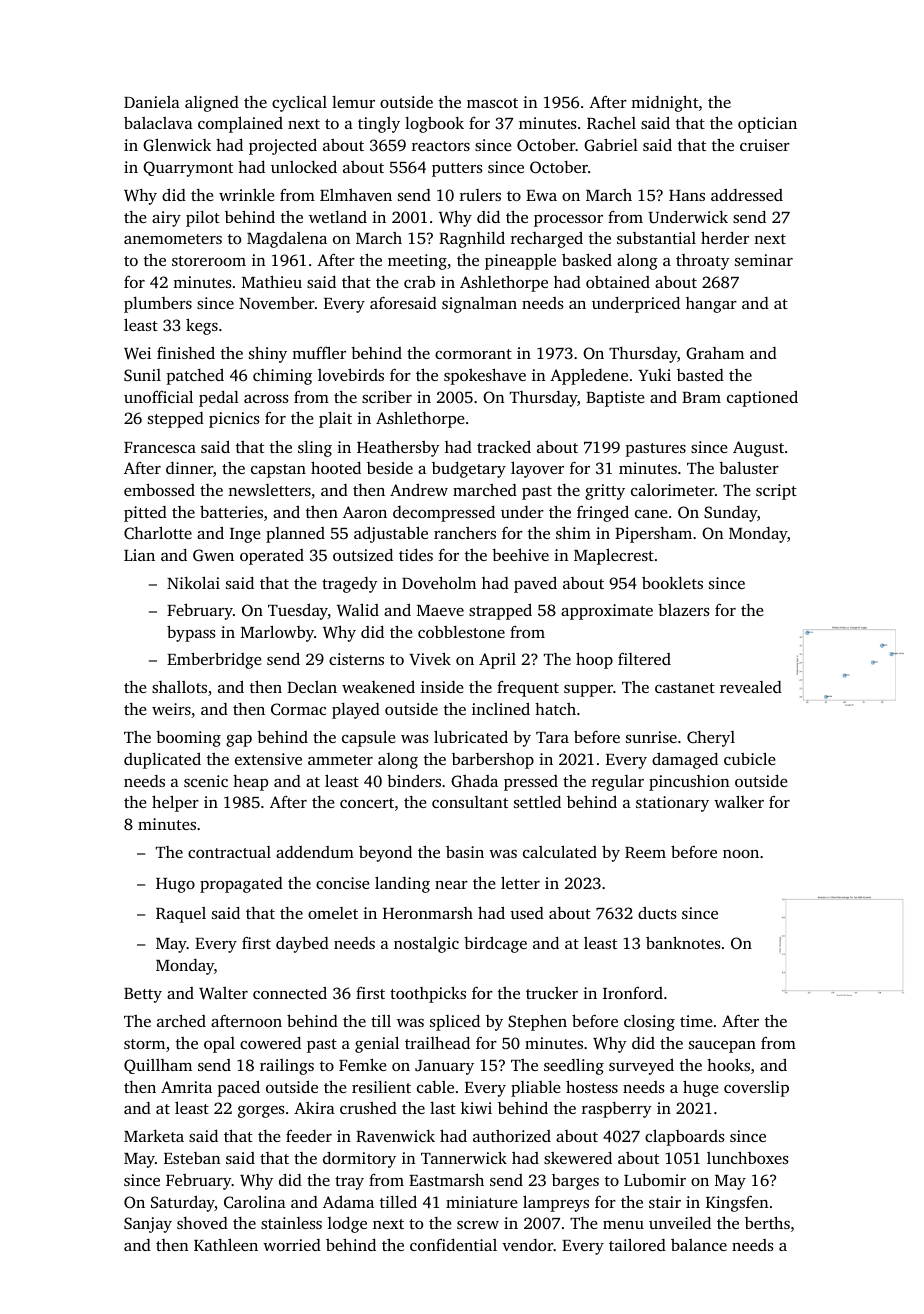 This image has width=924, height=1314. What do you see at coordinates (261, 1112) in the image?
I see `gorges` at bounding box center [261, 1112].
